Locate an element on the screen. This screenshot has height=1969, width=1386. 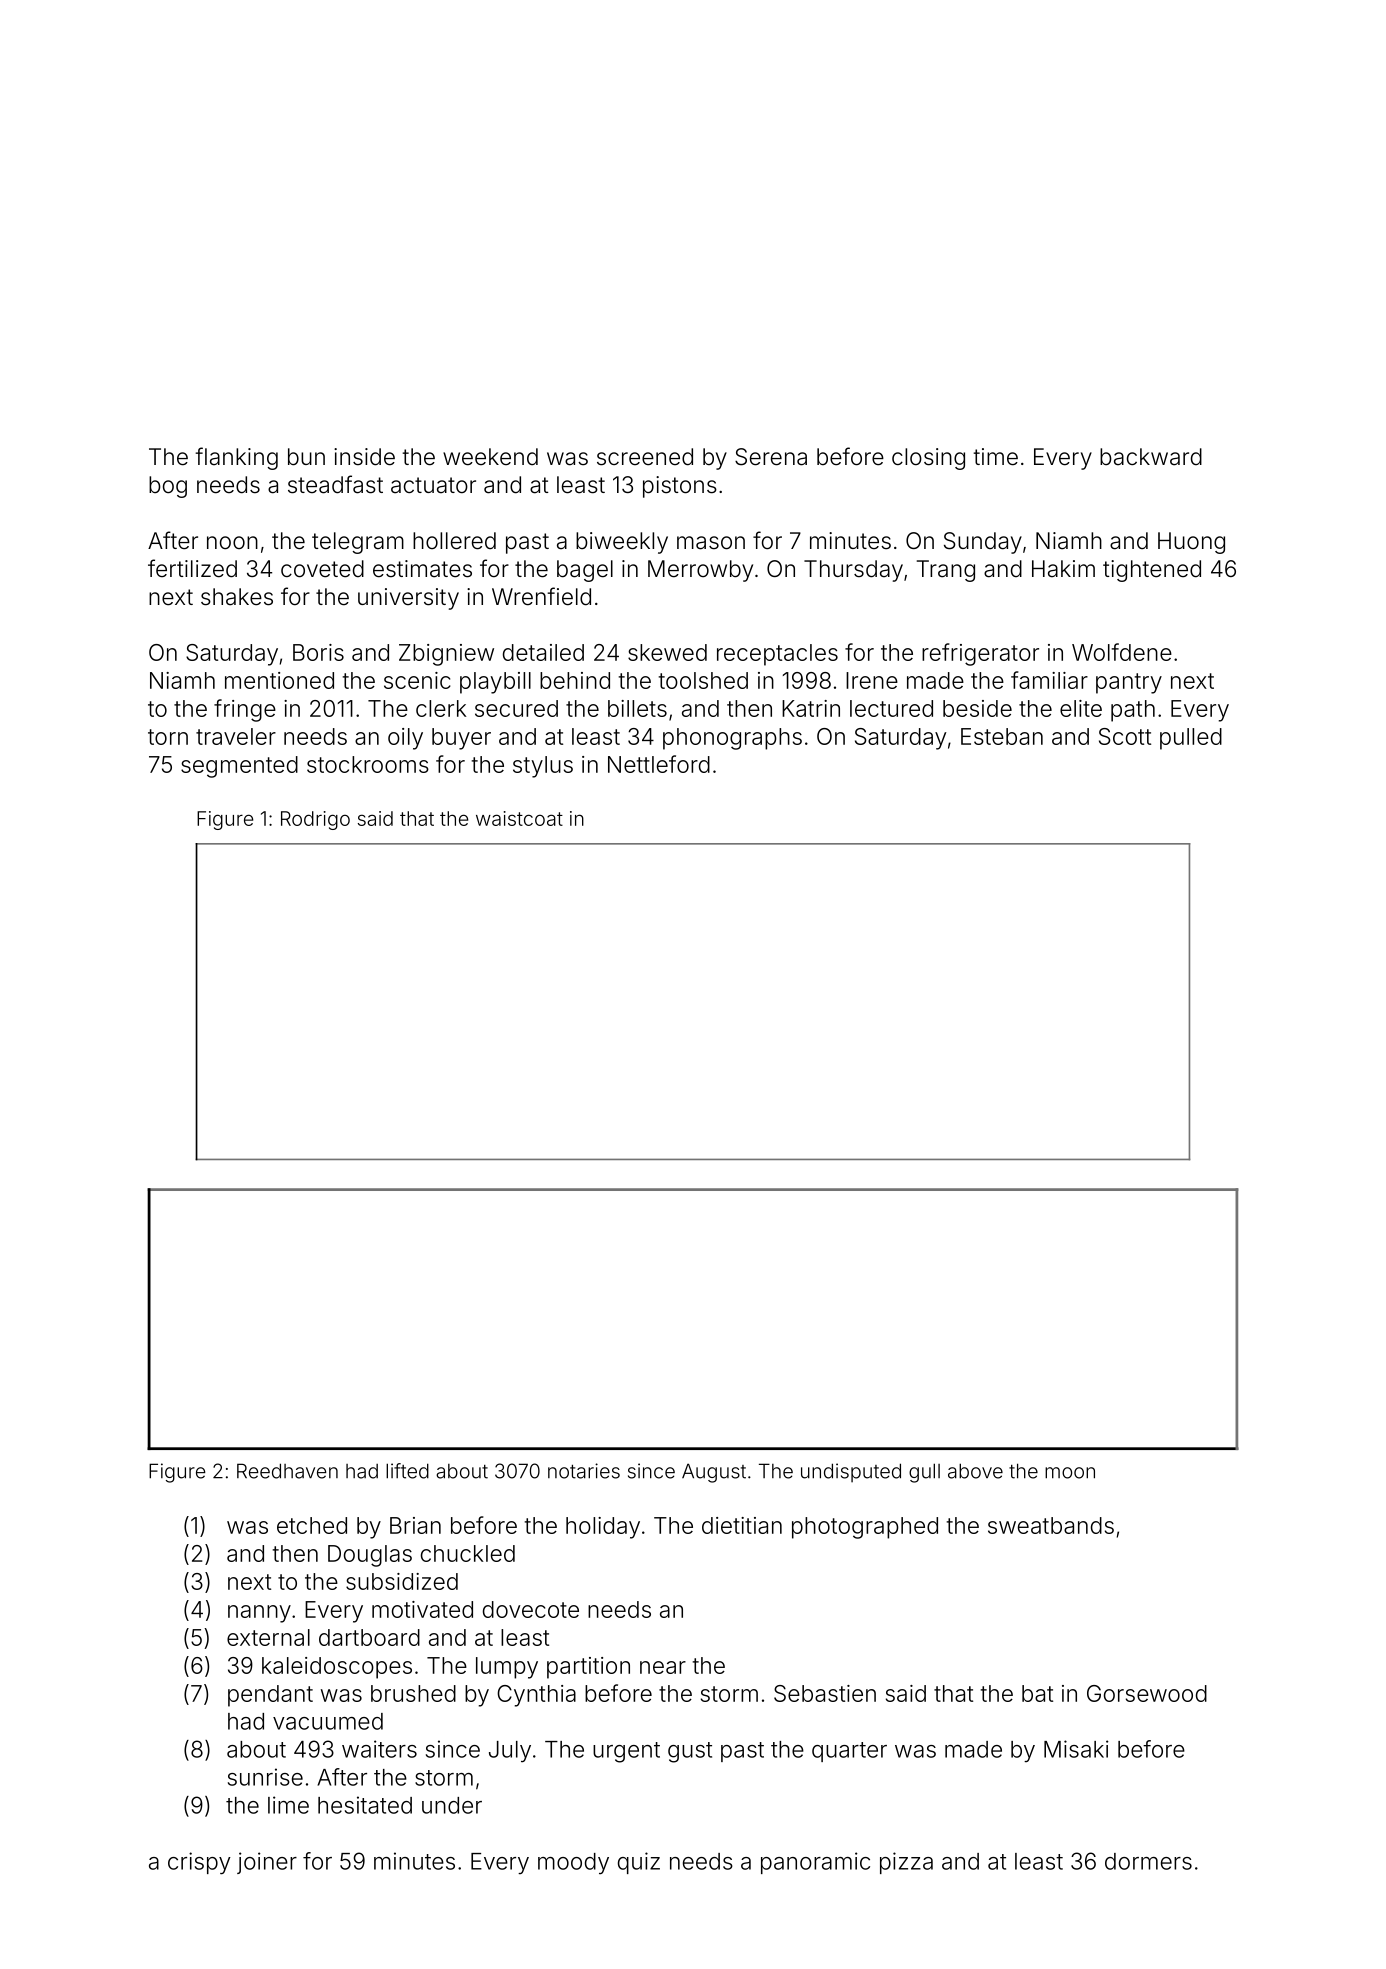
Esteban is located at coordinates (1002, 736).
